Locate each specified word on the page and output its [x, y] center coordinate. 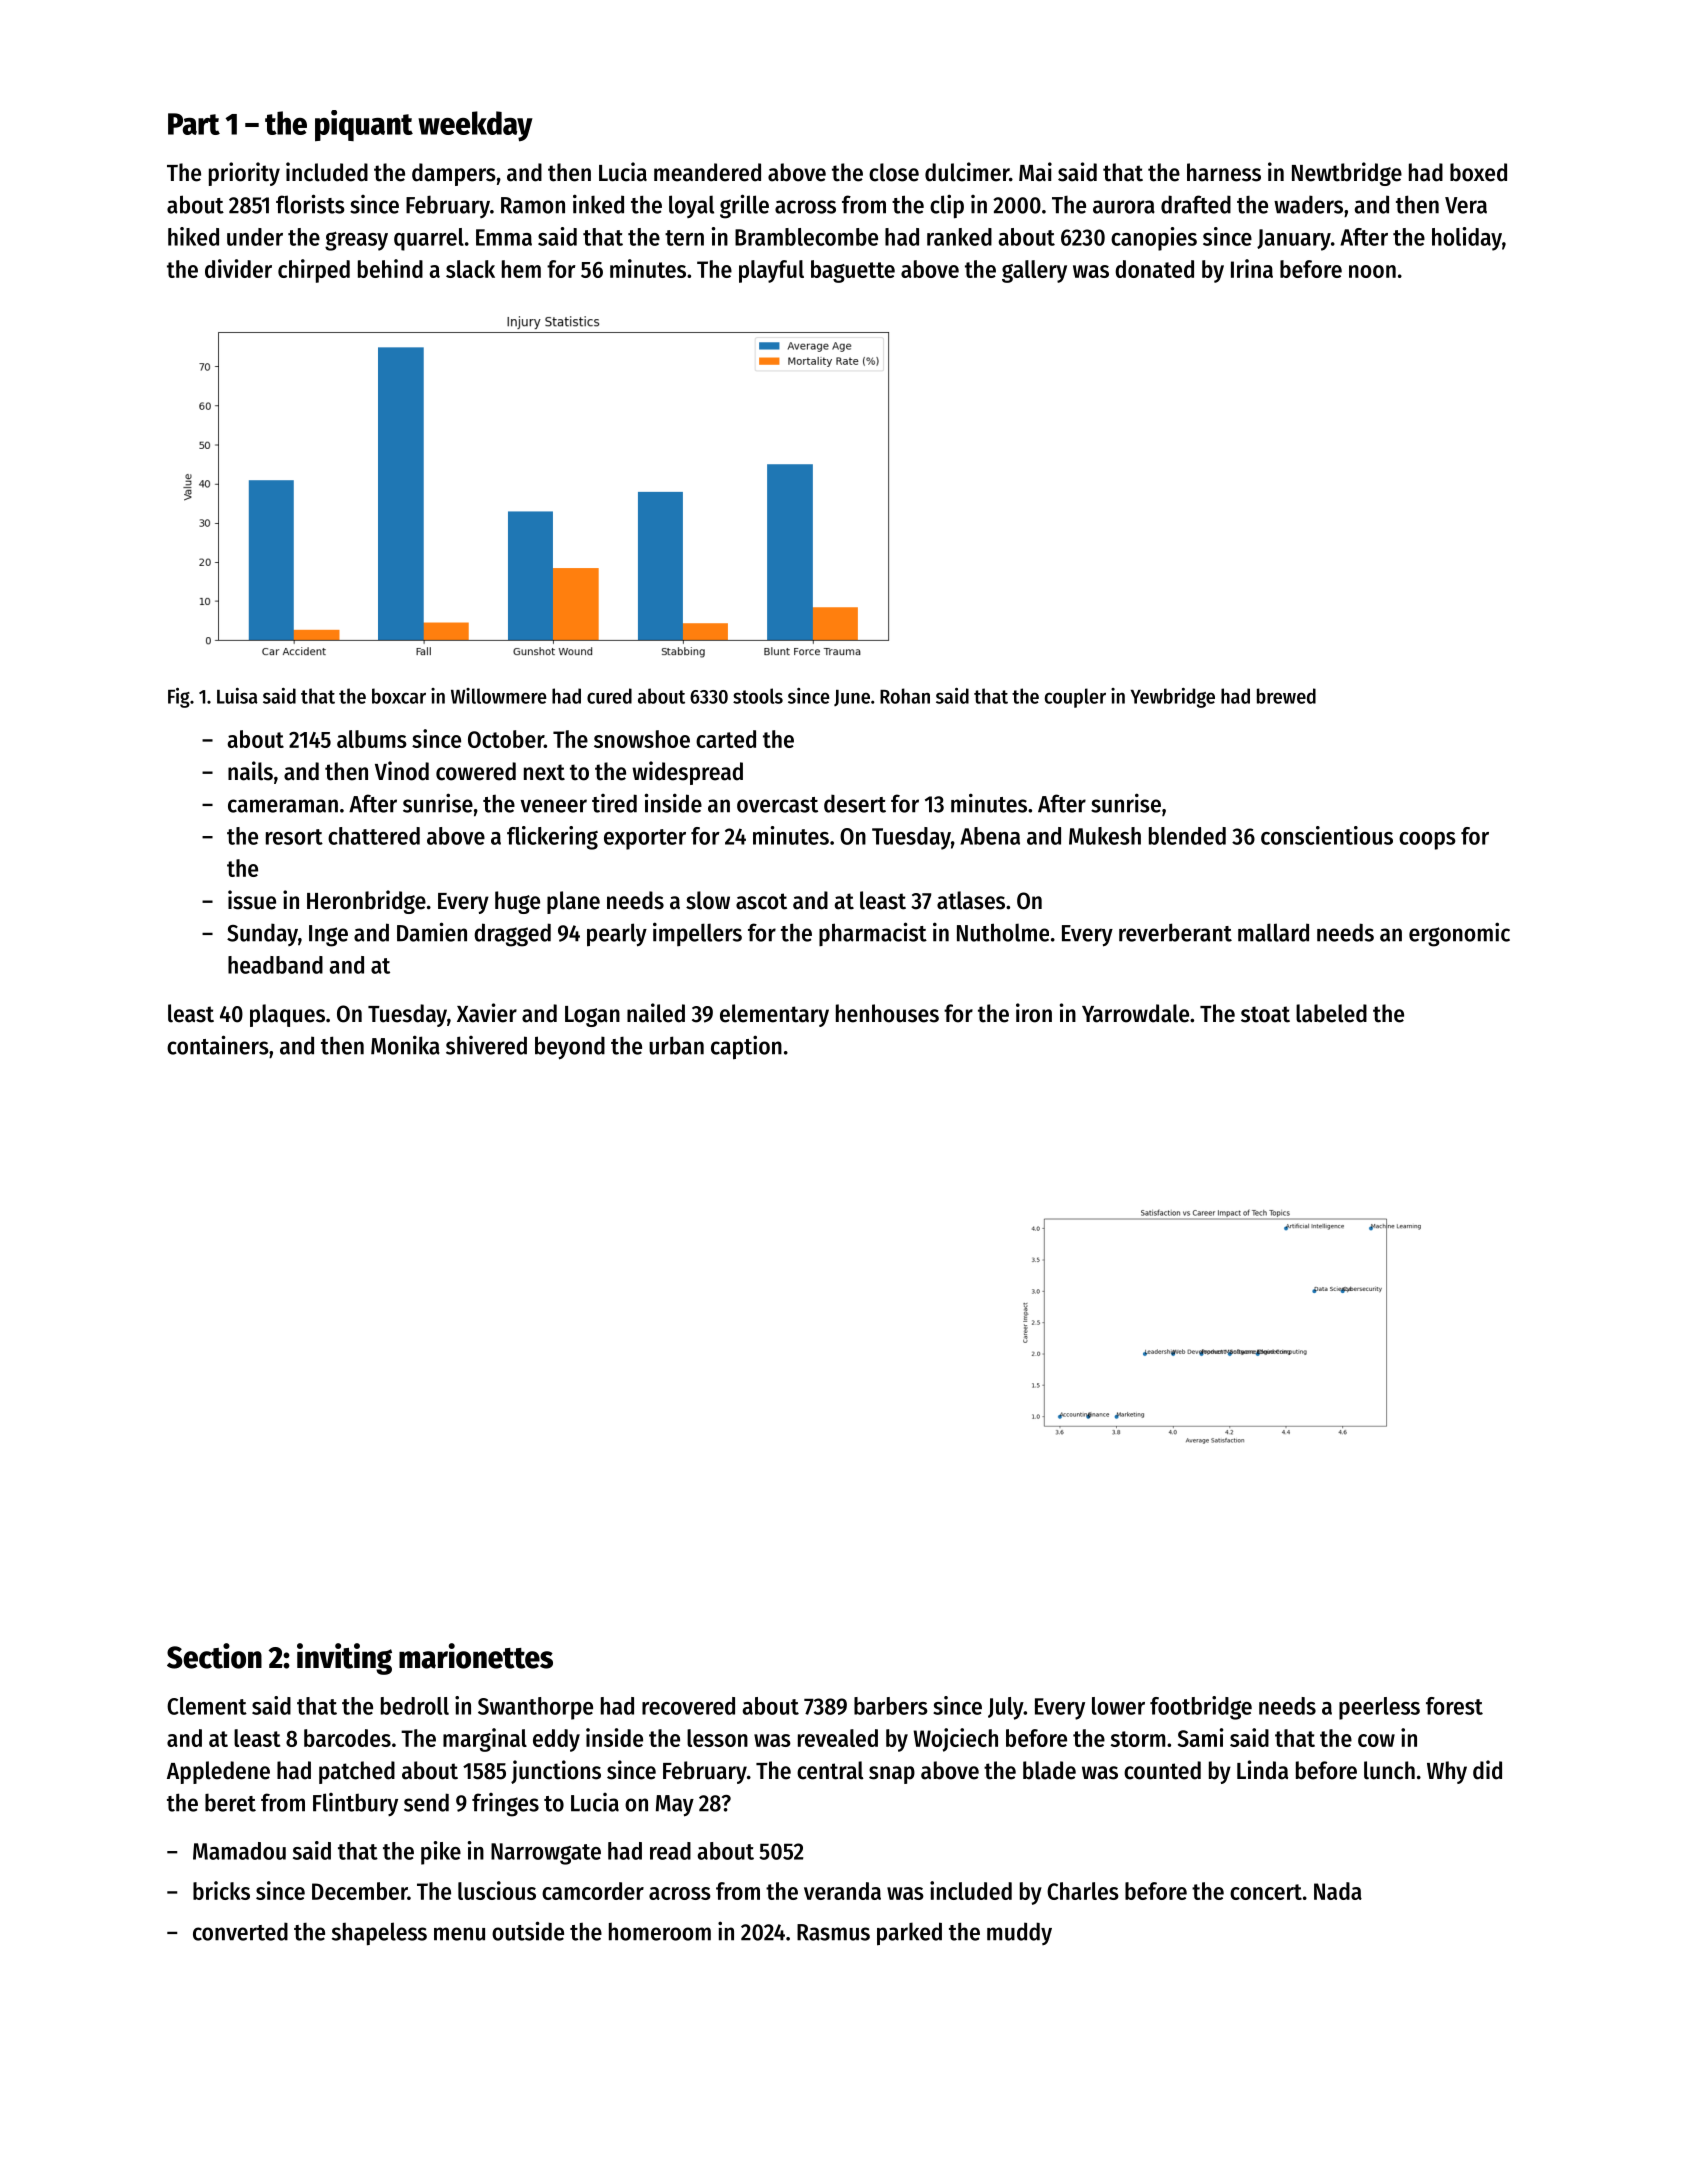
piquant [364, 125]
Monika [405, 1045]
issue [252, 900]
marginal [485, 1740]
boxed [1478, 172]
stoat [1265, 1014]
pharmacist [873, 934]
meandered [707, 172]
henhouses [887, 1013]
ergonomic [1459, 934]
